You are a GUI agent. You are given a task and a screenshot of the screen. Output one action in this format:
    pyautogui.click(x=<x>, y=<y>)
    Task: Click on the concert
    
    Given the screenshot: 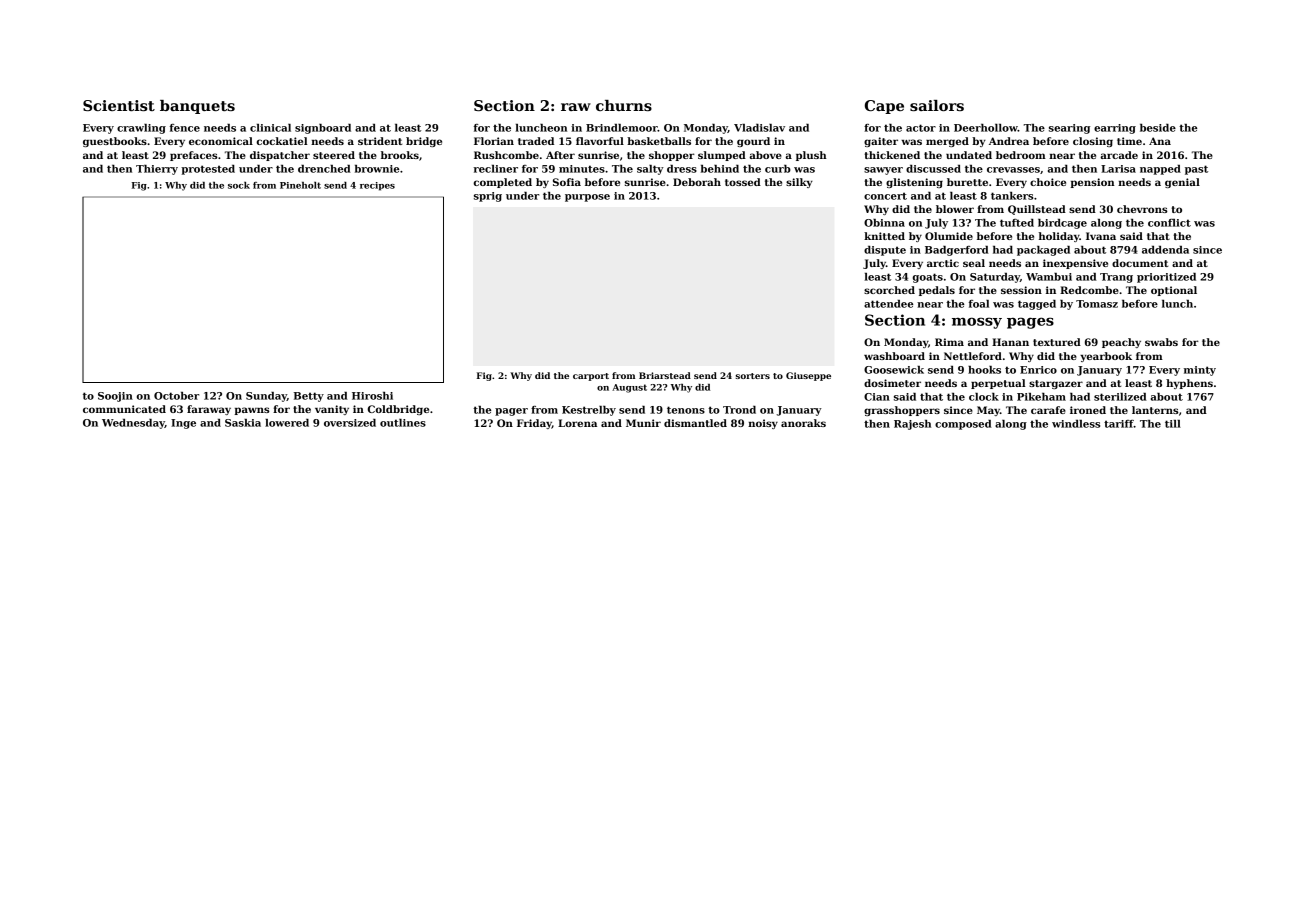 What is the action you would take?
    pyautogui.click(x=885, y=196)
